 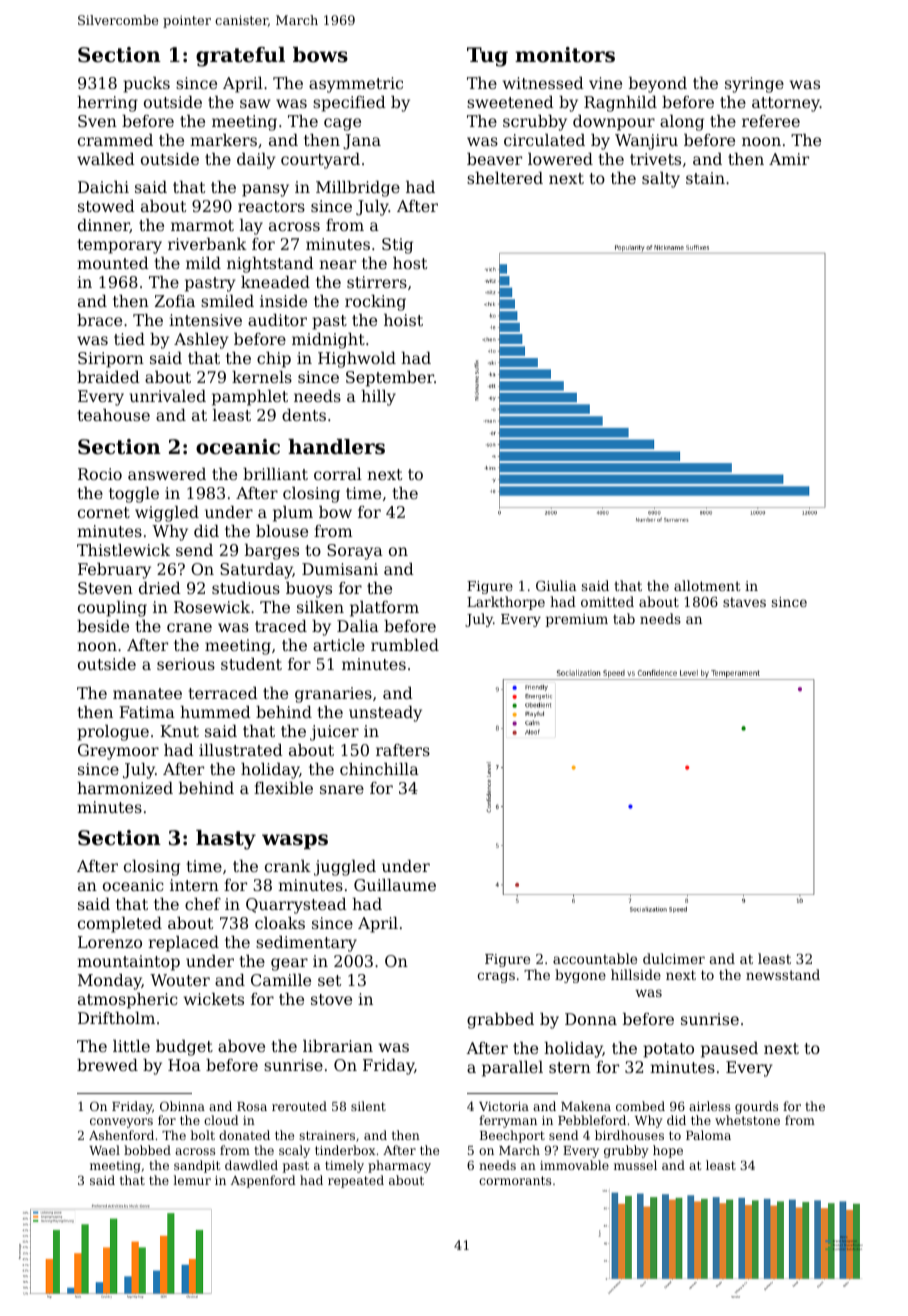 What do you see at coordinates (410, 263) in the page?
I see `host` at bounding box center [410, 263].
